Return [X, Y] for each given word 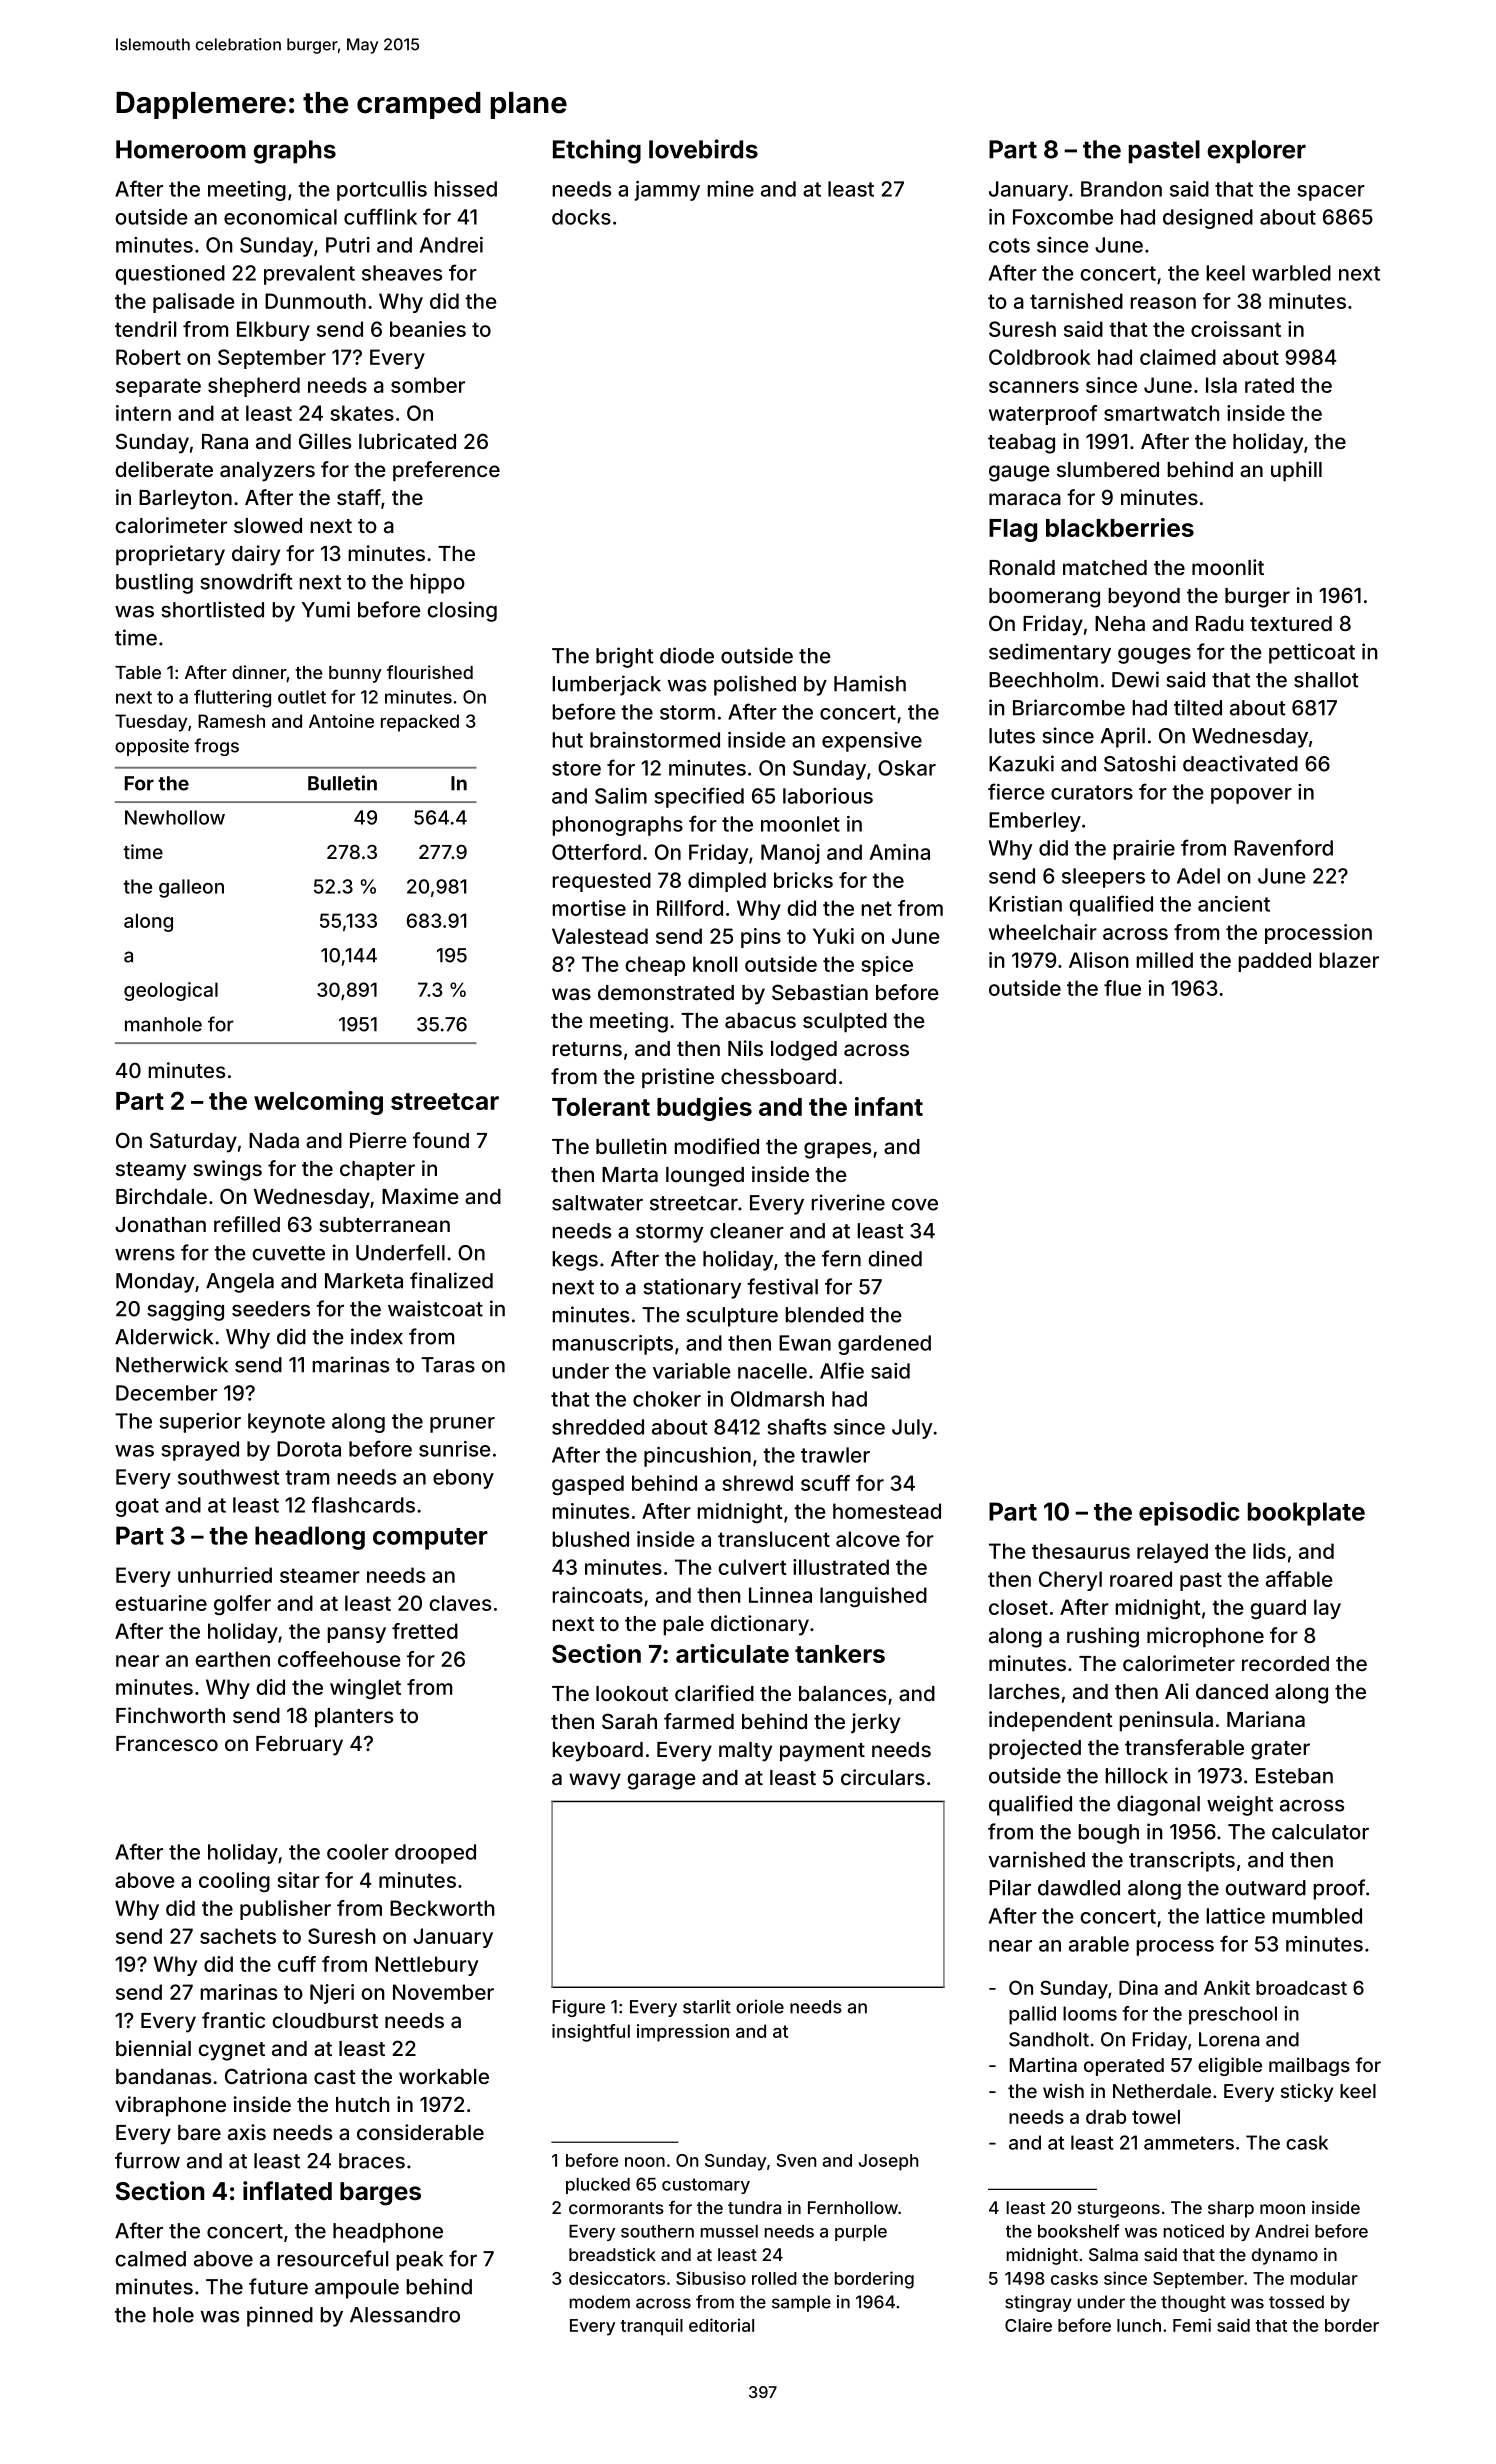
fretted [425, 1631]
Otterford [596, 852]
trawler [835, 1455]
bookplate [1306, 1514]
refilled [247, 1224]
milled [1164, 960]
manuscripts [612, 1345]
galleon [191, 888]
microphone [1205, 1637]
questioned [170, 275]
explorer [1256, 152]
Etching [597, 151]
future [278, 2286]
